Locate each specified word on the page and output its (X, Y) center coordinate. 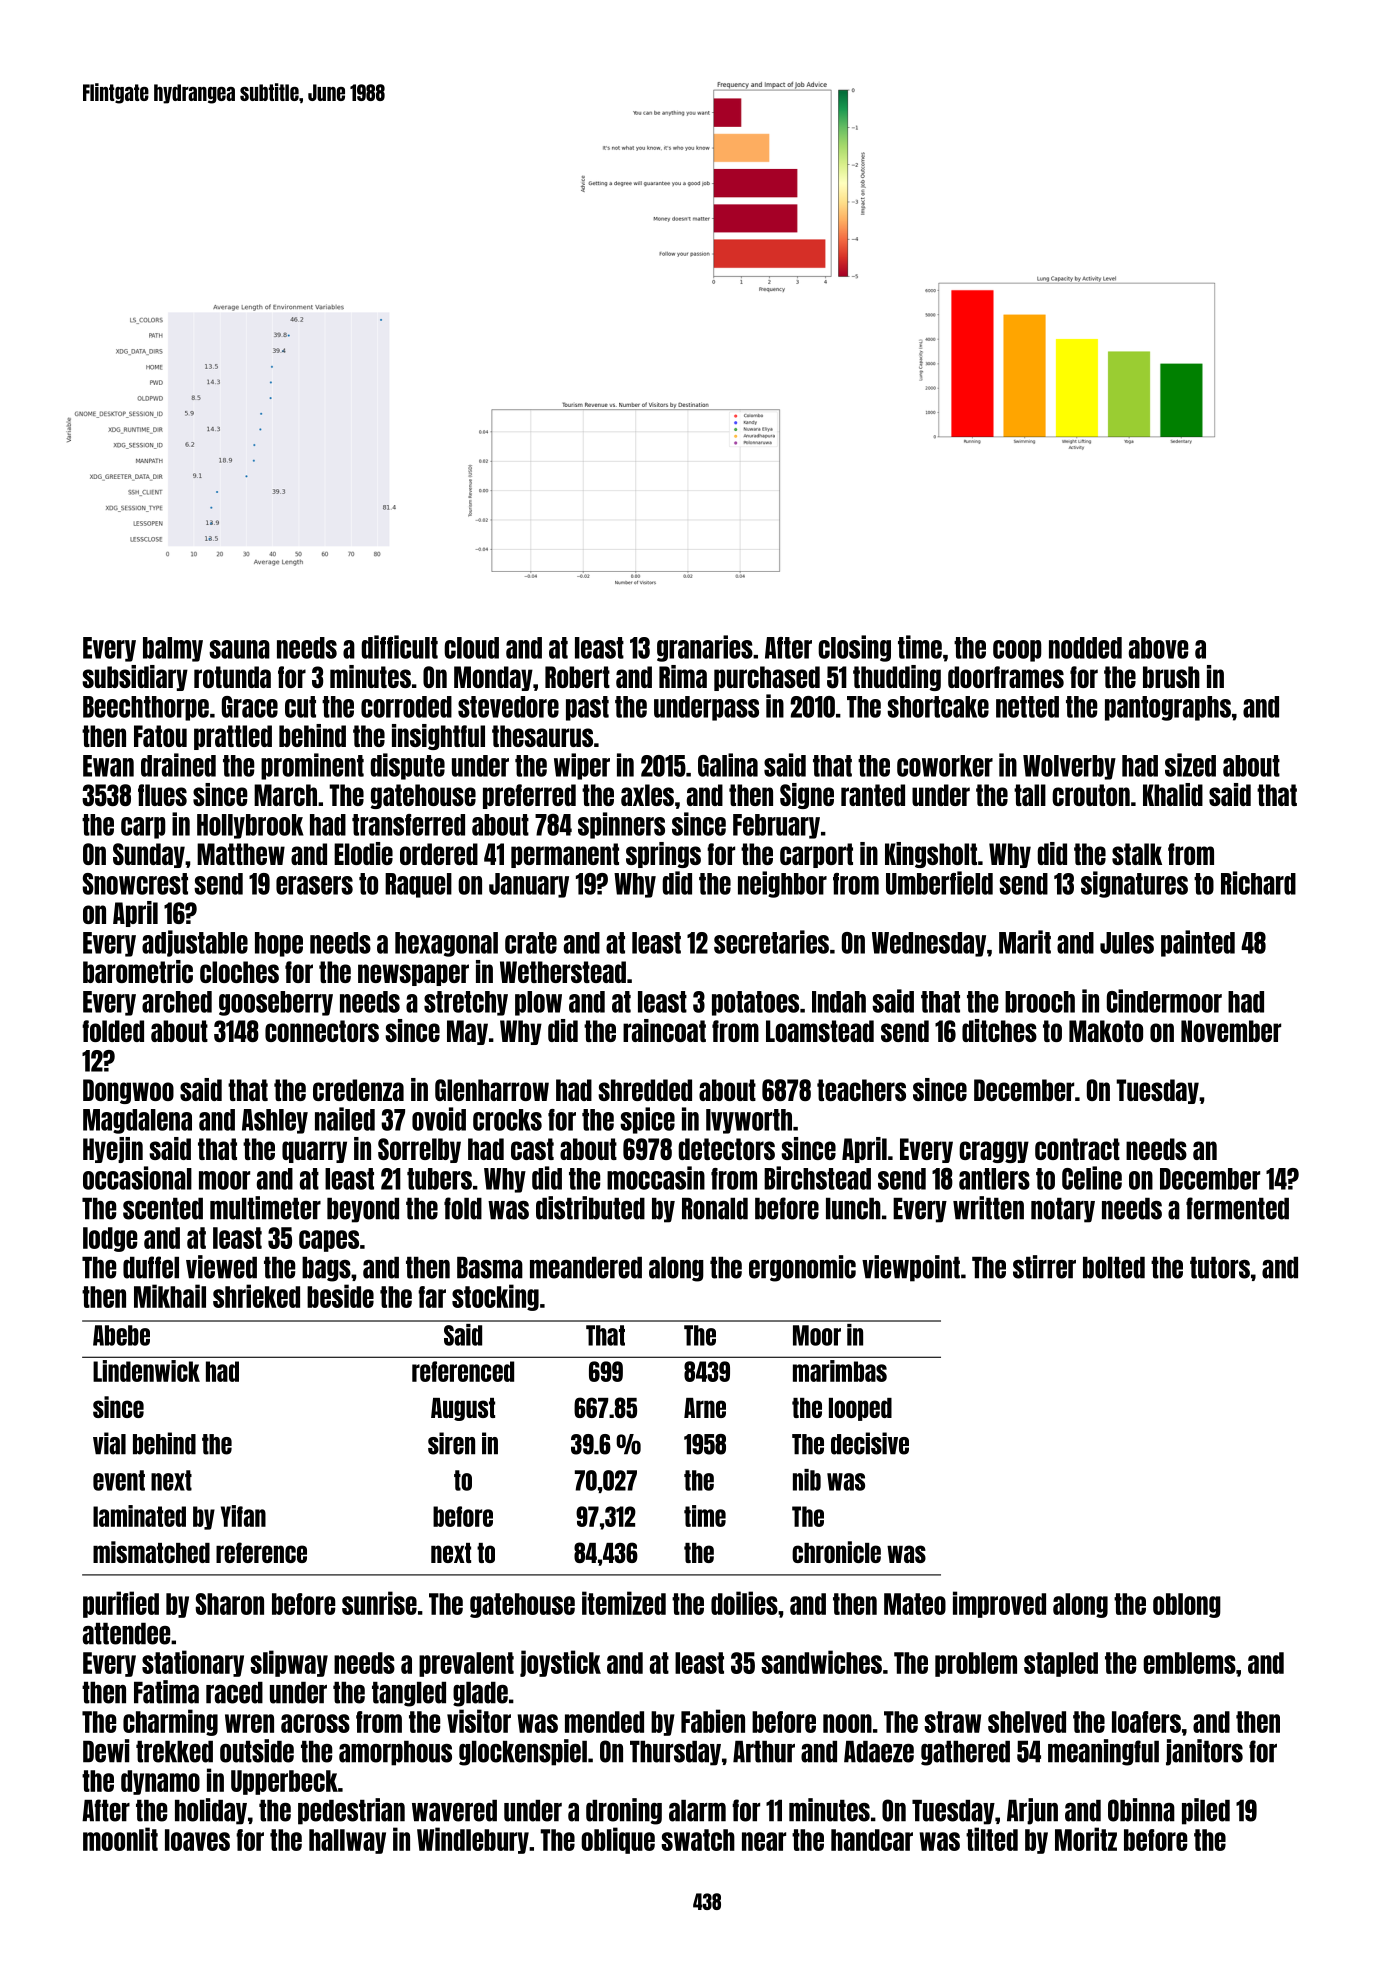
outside (257, 1751)
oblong (1187, 1605)
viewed (221, 1267)
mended (604, 1722)
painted (1198, 943)
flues (162, 795)
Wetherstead (563, 972)
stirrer (1044, 1267)
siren (451, 1443)
